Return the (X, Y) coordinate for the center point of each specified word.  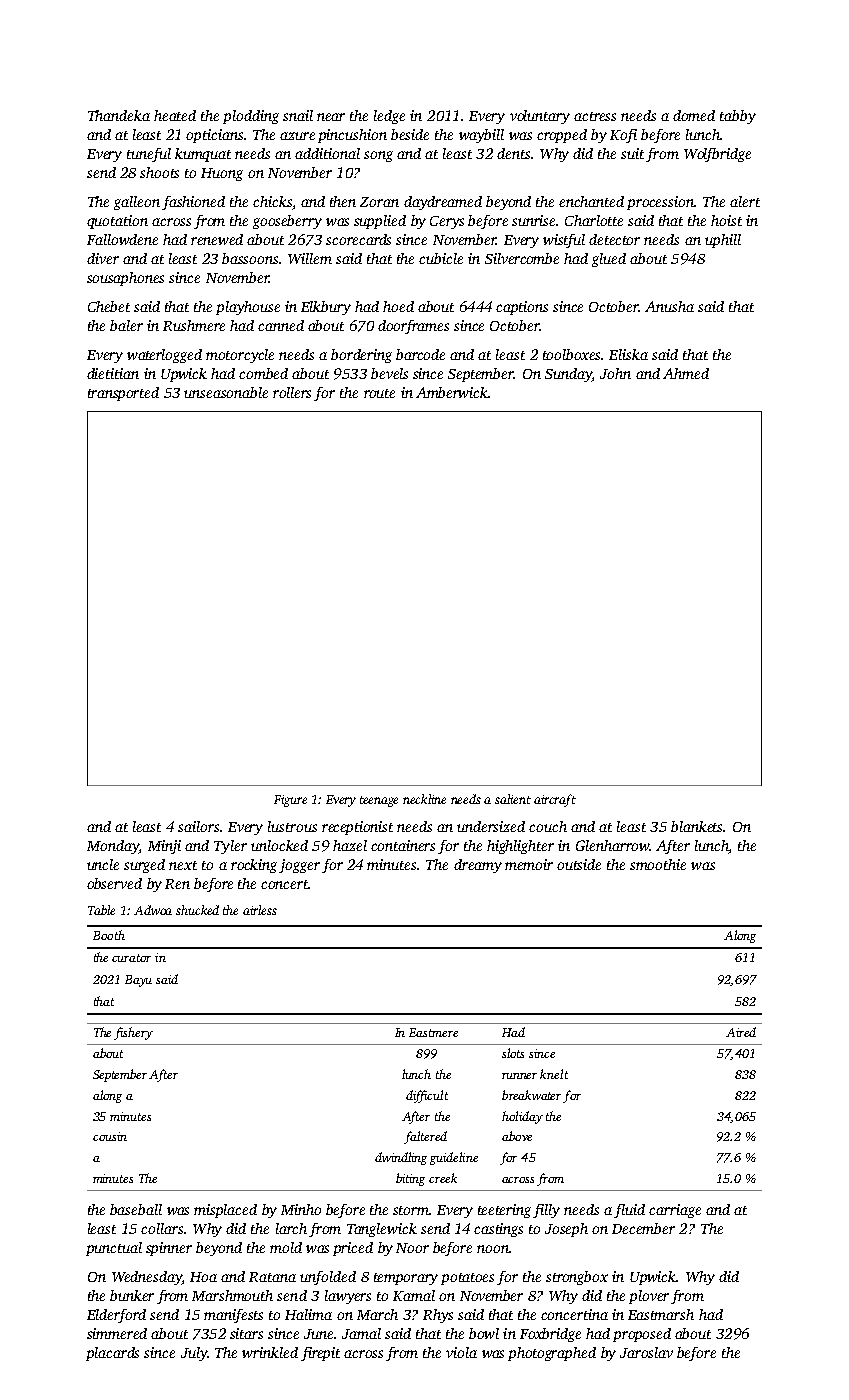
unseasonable (226, 392)
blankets (696, 826)
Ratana (272, 1277)
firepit (320, 1354)
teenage (379, 801)
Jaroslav (646, 1352)
